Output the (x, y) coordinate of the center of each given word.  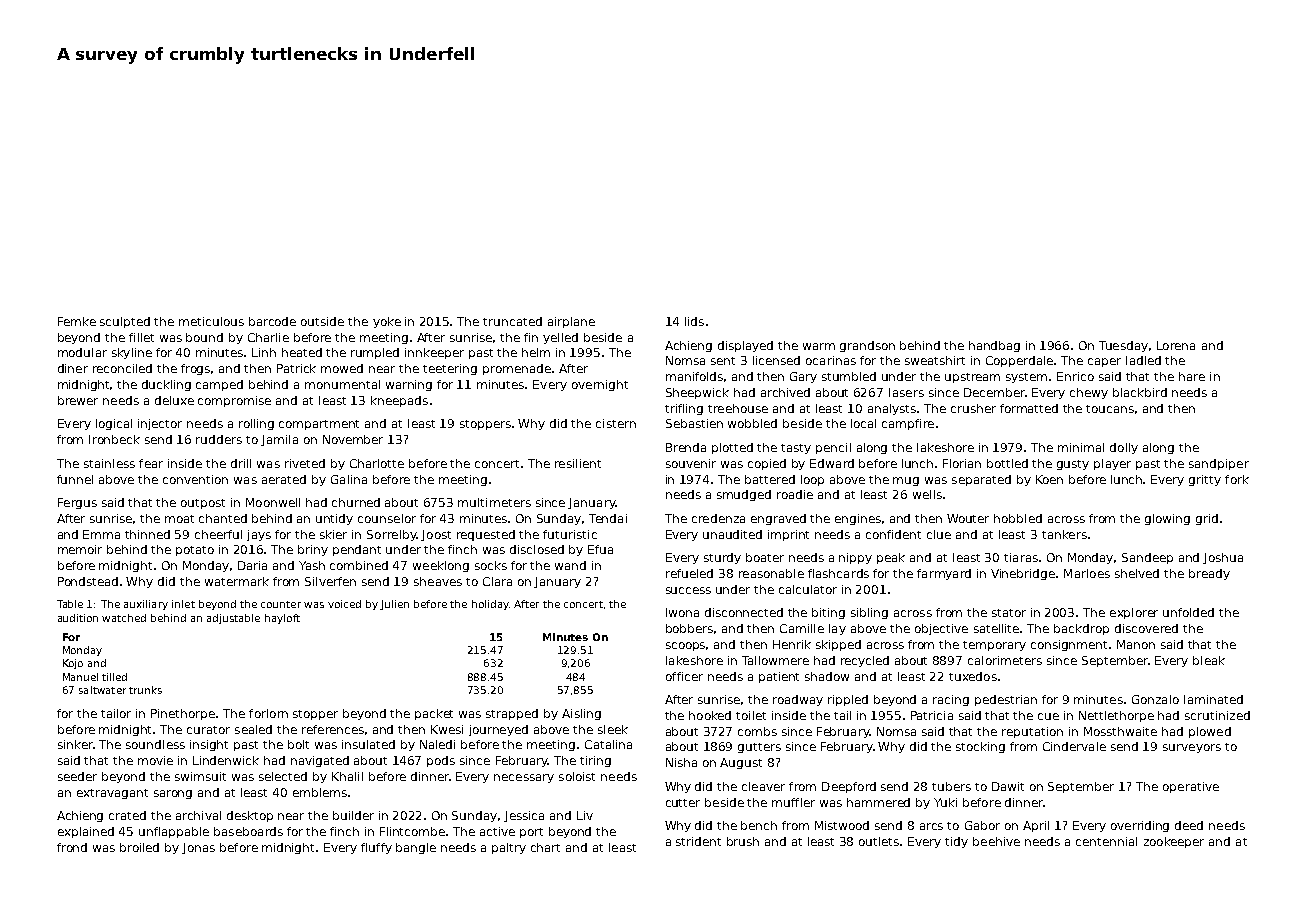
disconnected (744, 612)
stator (1009, 613)
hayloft (282, 619)
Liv (585, 815)
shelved (1137, 573)
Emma (101, 534)
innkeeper (434, 353)
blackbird (1140, 392)
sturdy (722, 558)
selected (283, 776)
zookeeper (1174, 842)
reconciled (122, 368)
